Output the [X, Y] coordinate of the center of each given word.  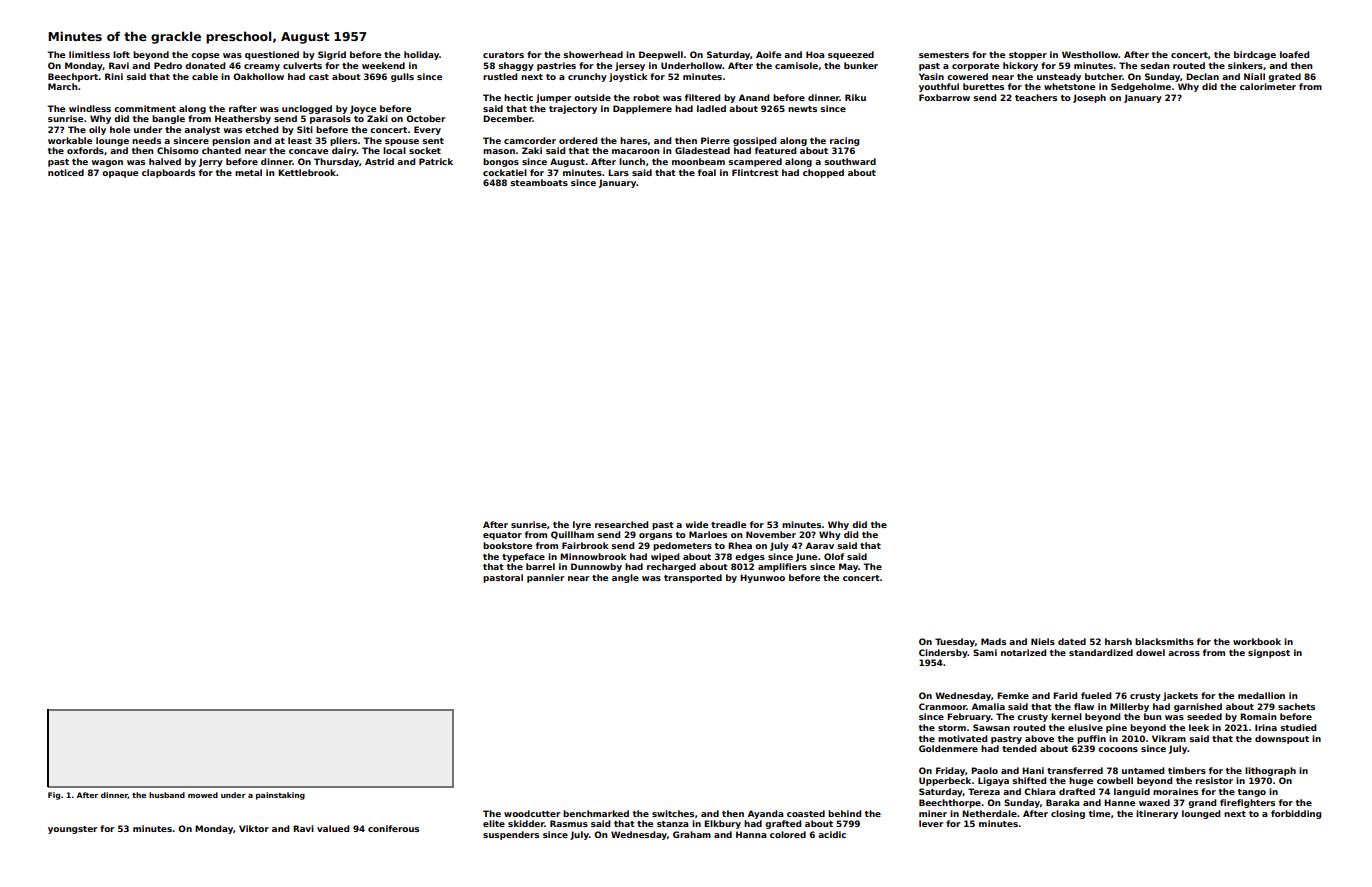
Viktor [254, 828]
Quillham [572, 535]
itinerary [1157, 814]
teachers [1036, 97]
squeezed [851, 55]
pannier [546, 578]
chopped [823, 173]
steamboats [539, 182]
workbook [1257, 641]
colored [788, 834]
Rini [114, 76]
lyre [582, 525]
